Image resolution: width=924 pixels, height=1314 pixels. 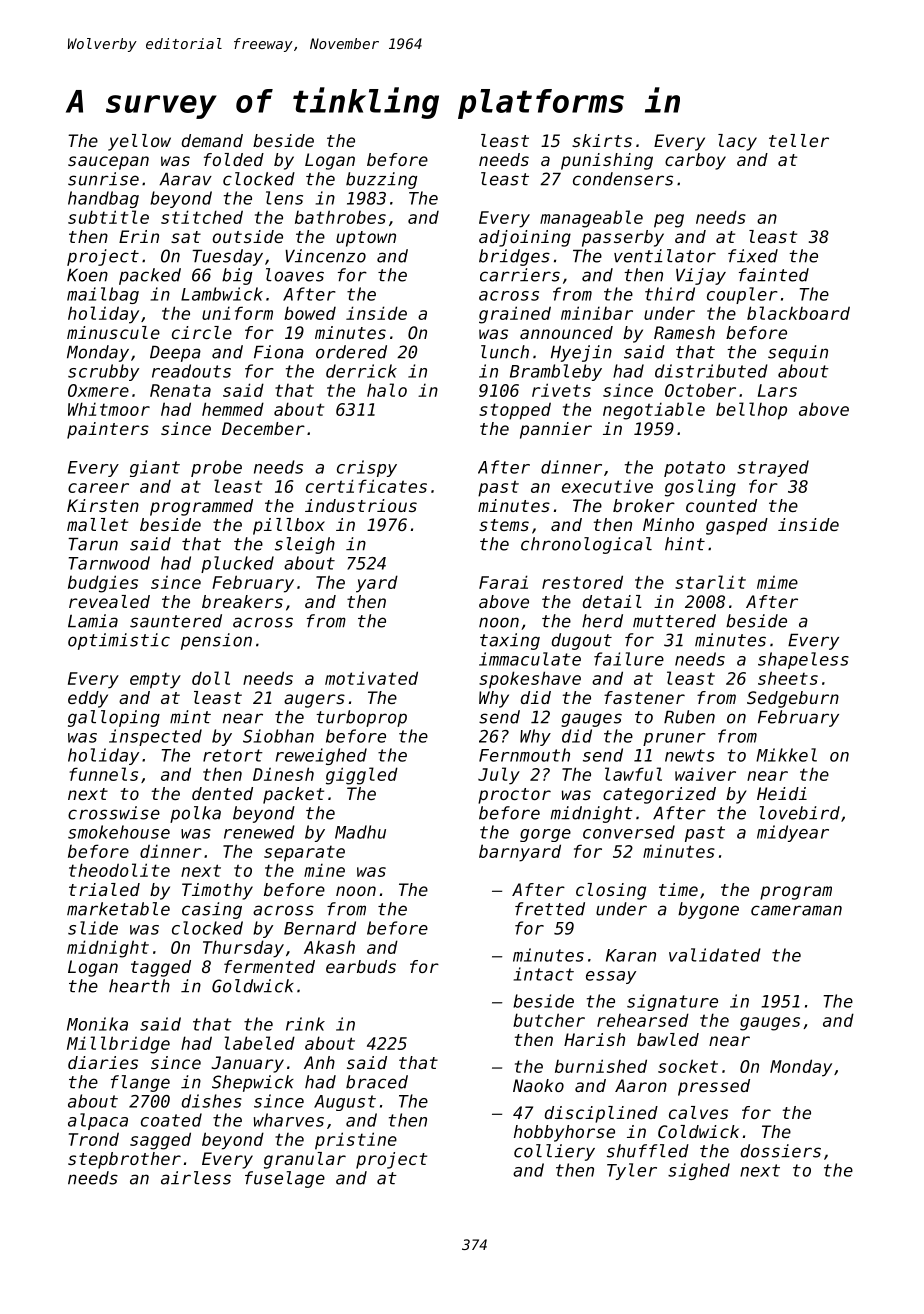 What do you see at coordinates (278, 736) in the image?
I see `Siobhan` at bounding box center [278, 736].
